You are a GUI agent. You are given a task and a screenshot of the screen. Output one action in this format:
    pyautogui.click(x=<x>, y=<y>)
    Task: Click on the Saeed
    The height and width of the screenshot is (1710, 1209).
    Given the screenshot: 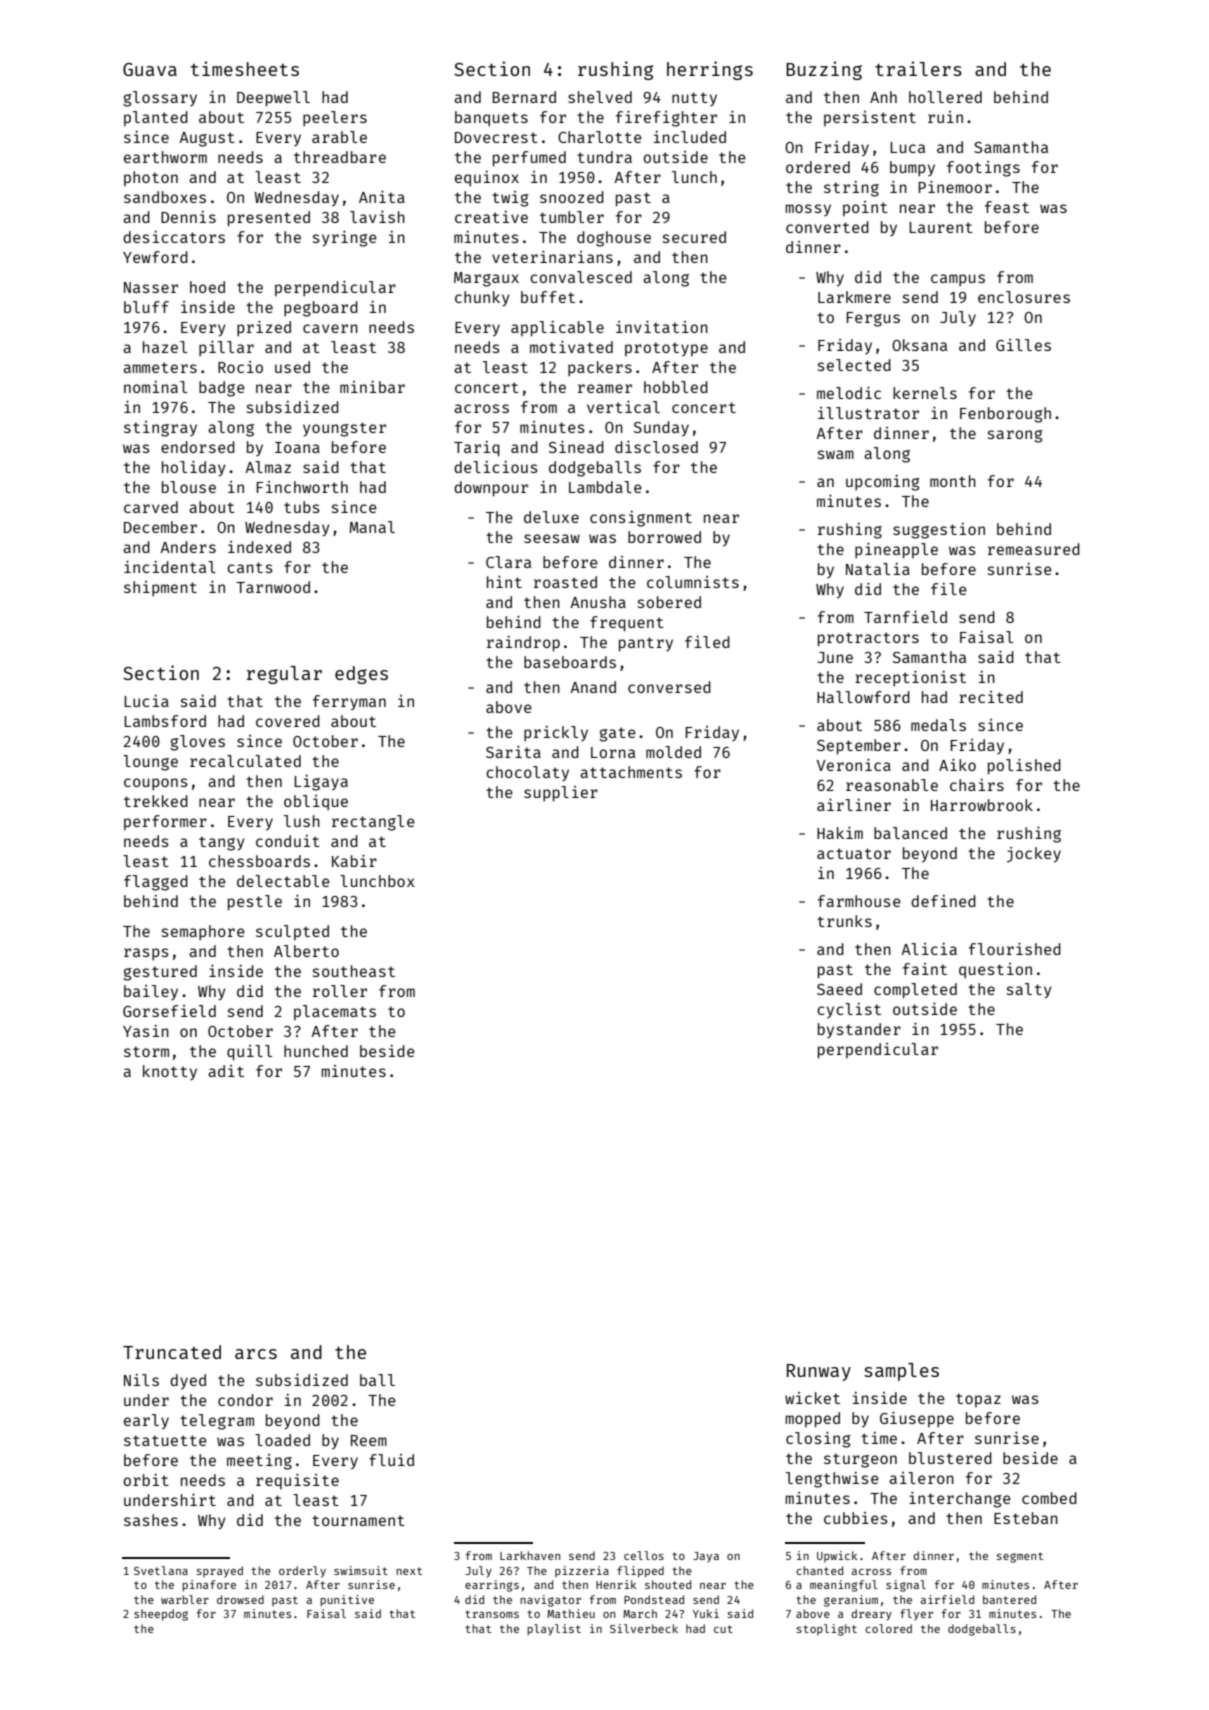 What is the action you would take?
    pyautogui.click(x=839, y=989)
